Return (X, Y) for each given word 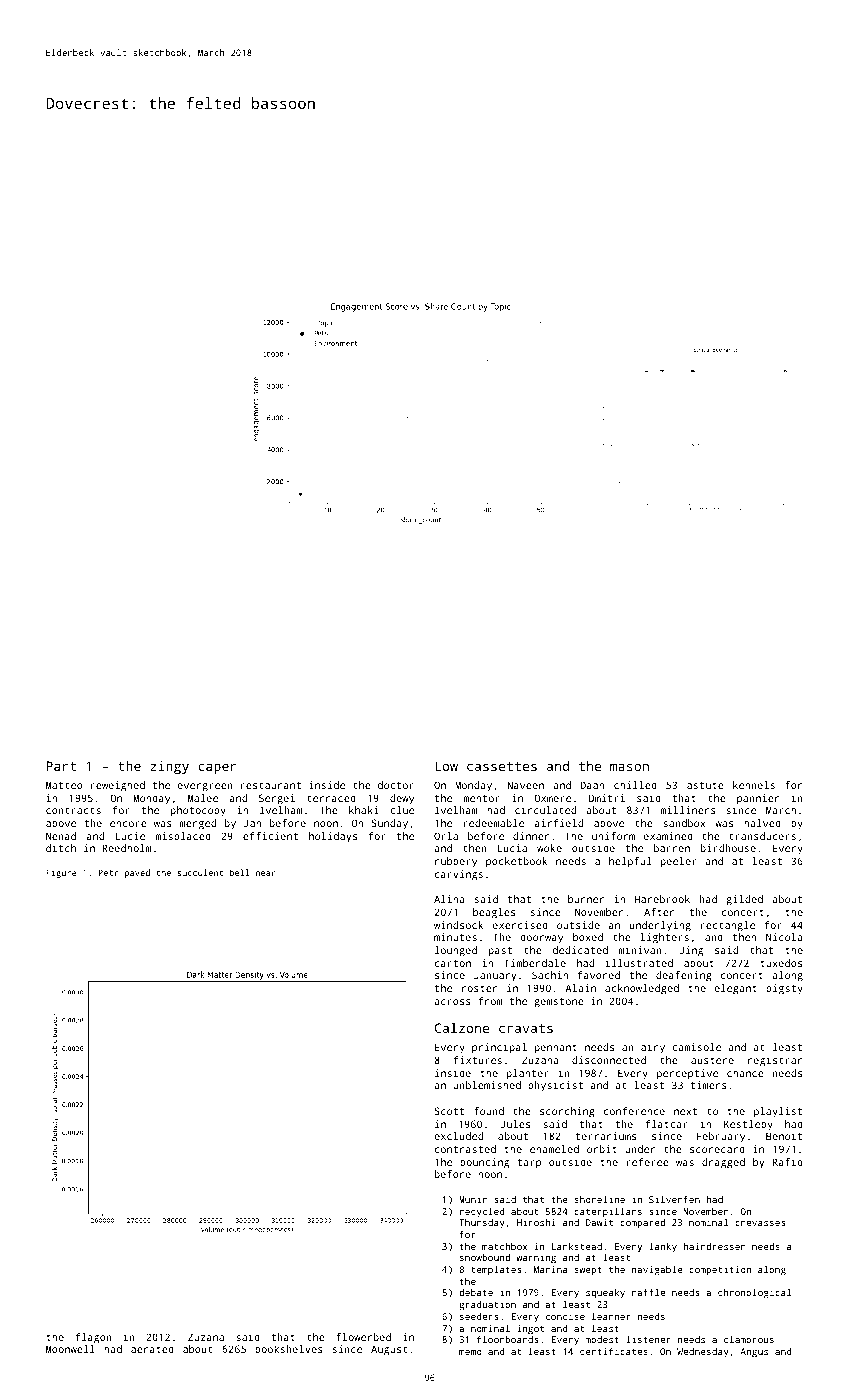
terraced (331, 798)
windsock (459, 925)
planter (528, 1074)
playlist (778, 1112)
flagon (94, 1338)
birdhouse (728, 848)
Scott (449, 1111)
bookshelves (289, 1349)
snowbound (485, 1257)
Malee (203, 798)
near (266, 873)
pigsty (784, 989)
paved (137, 873)
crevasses (760, 1223)
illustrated (639, 963)
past (500, 952)
